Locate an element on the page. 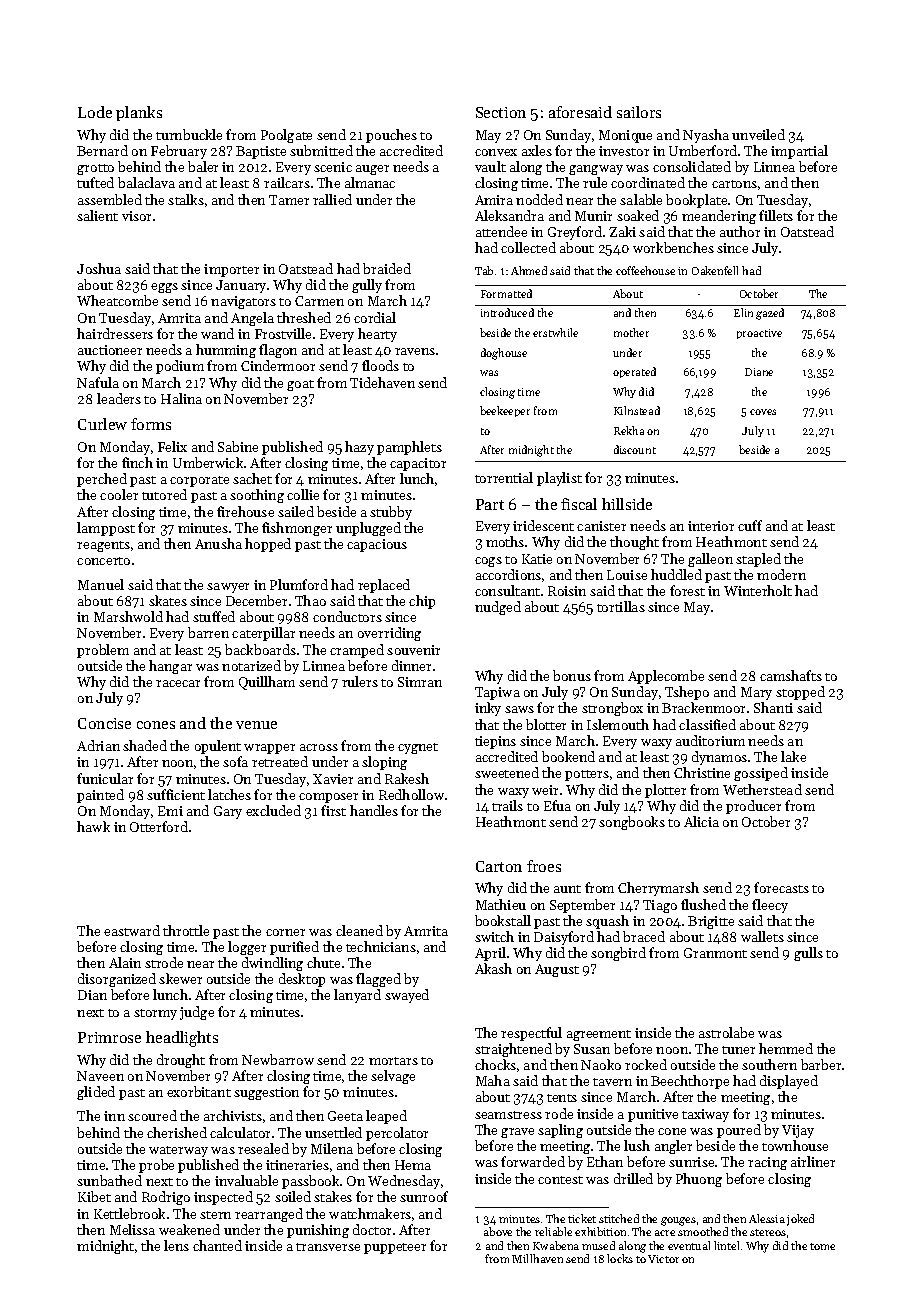 This page has width=924, height=1308. barber is located at coordinates (821, 1064).
